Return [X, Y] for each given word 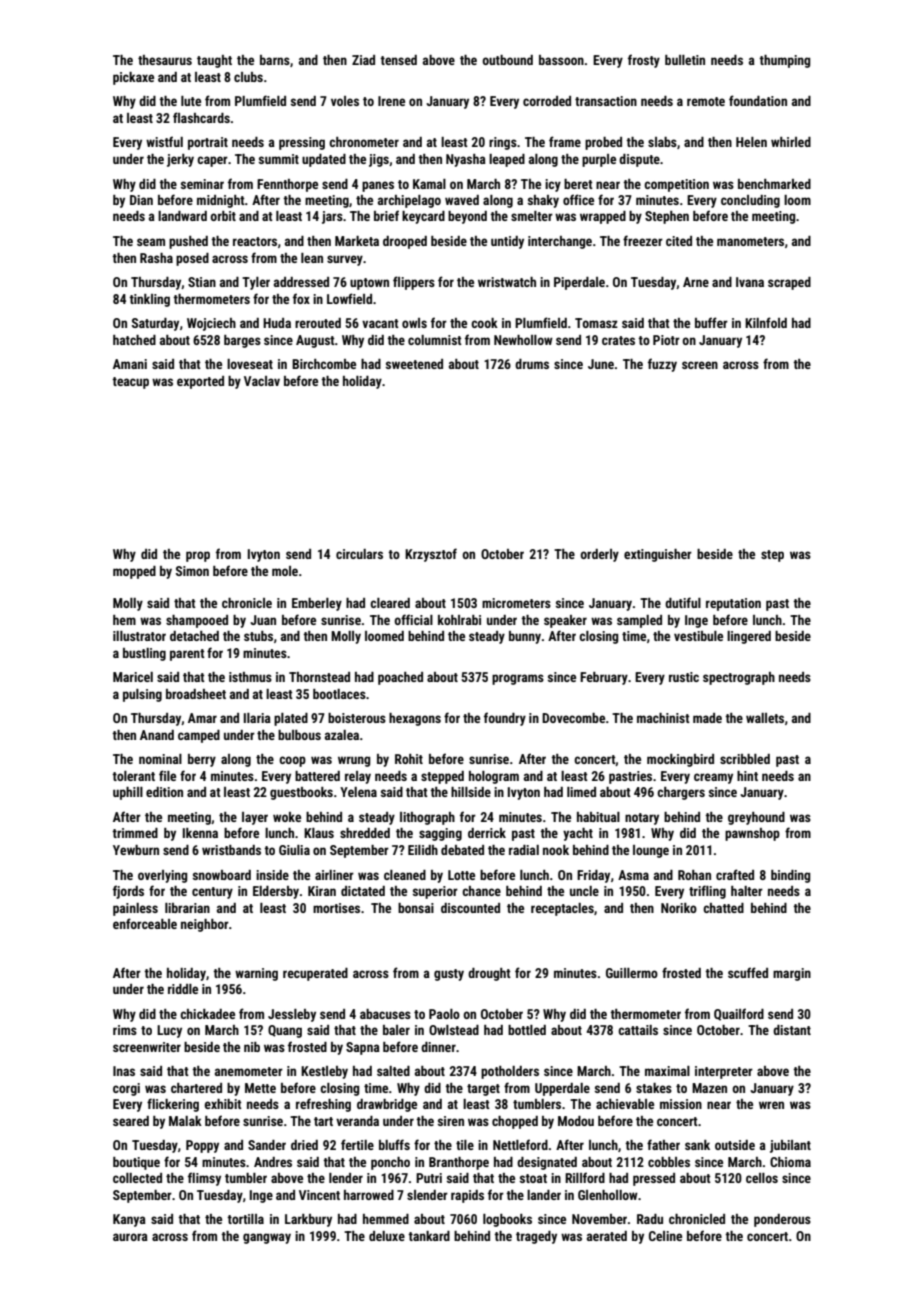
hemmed [386, 1219]
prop [198, 556]
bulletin [685, 60]
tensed [398, 60]
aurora [130, 1237]
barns [275, 60]
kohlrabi [459, 620]
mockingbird [680, 760]
